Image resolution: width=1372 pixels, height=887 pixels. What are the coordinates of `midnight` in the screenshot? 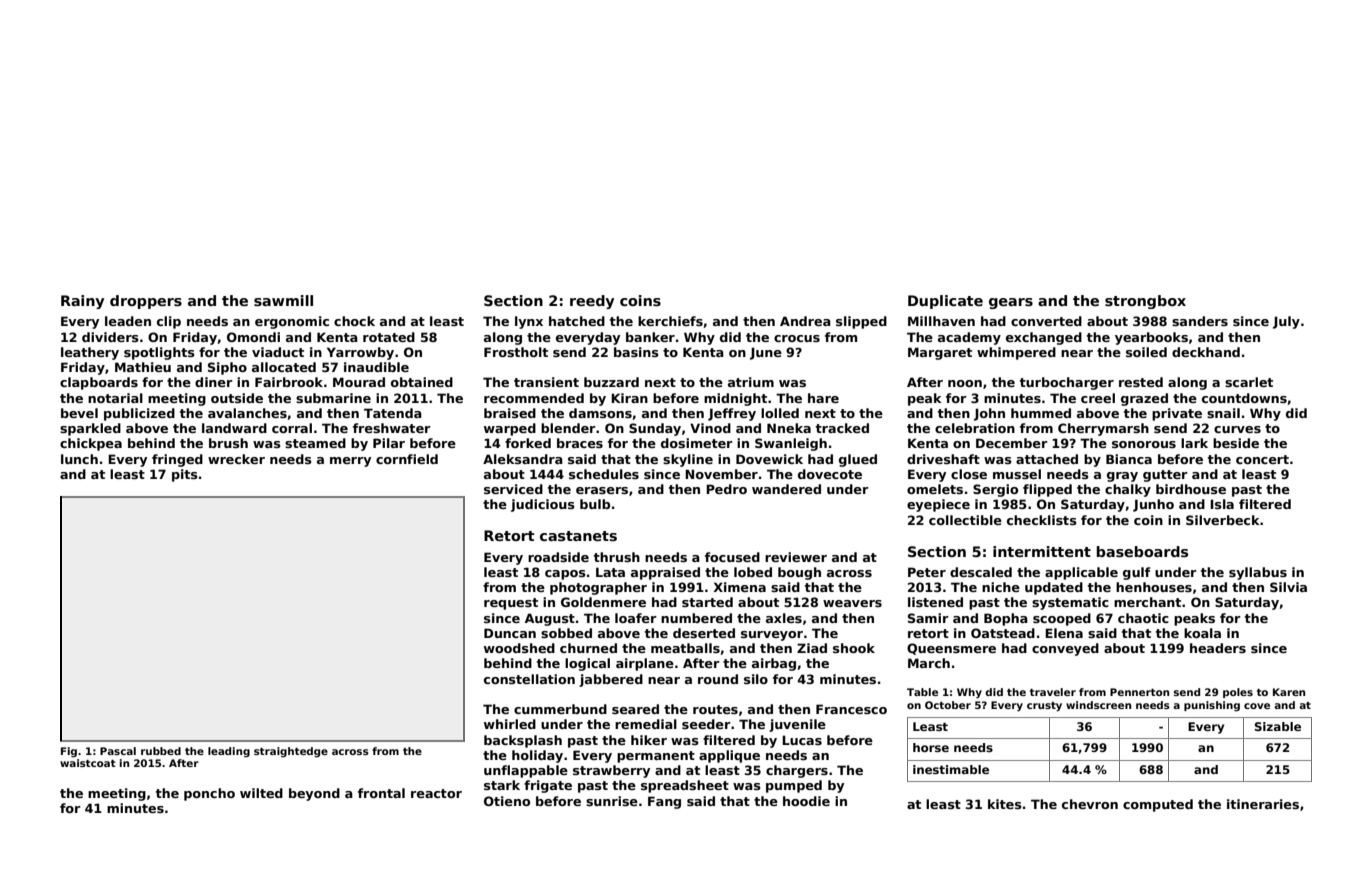 It's located at (735, 399).
